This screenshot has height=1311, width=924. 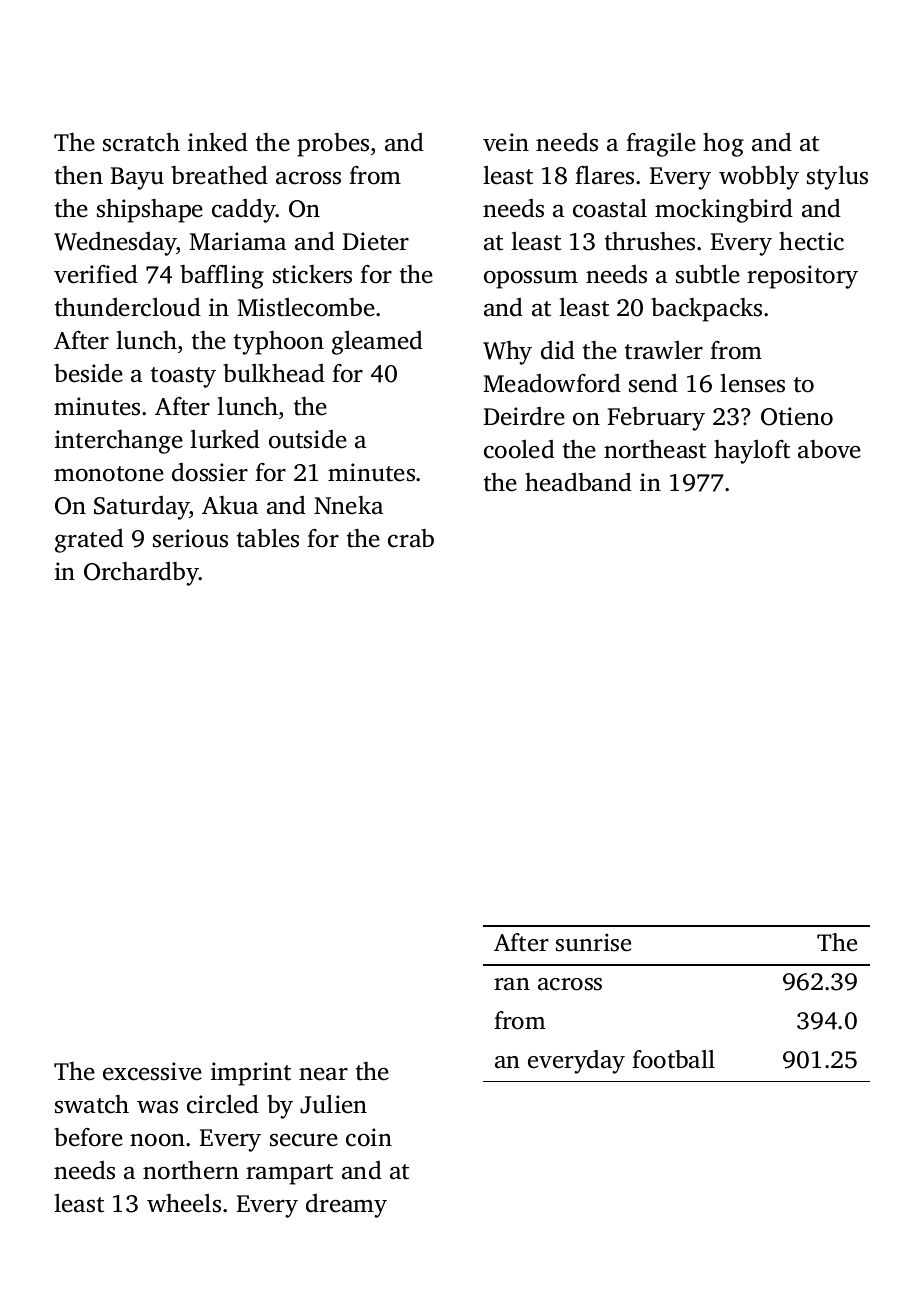 What do you see at coordinates (218, 142) in the screenshot?
I see `inked` at bounding box center [218, 142].
